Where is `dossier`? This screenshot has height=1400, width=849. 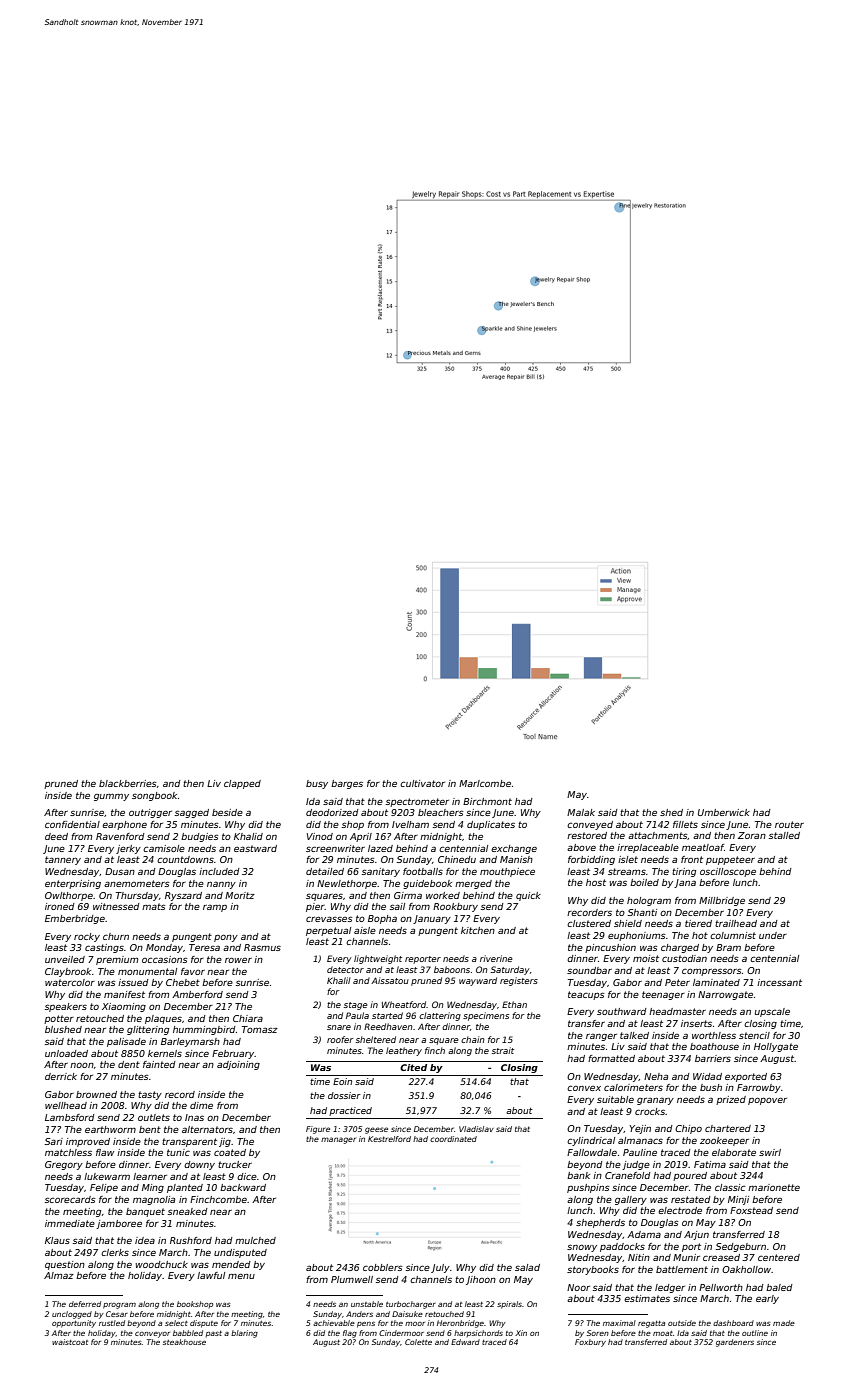 dossier is located at coordinates (344, 1095).
